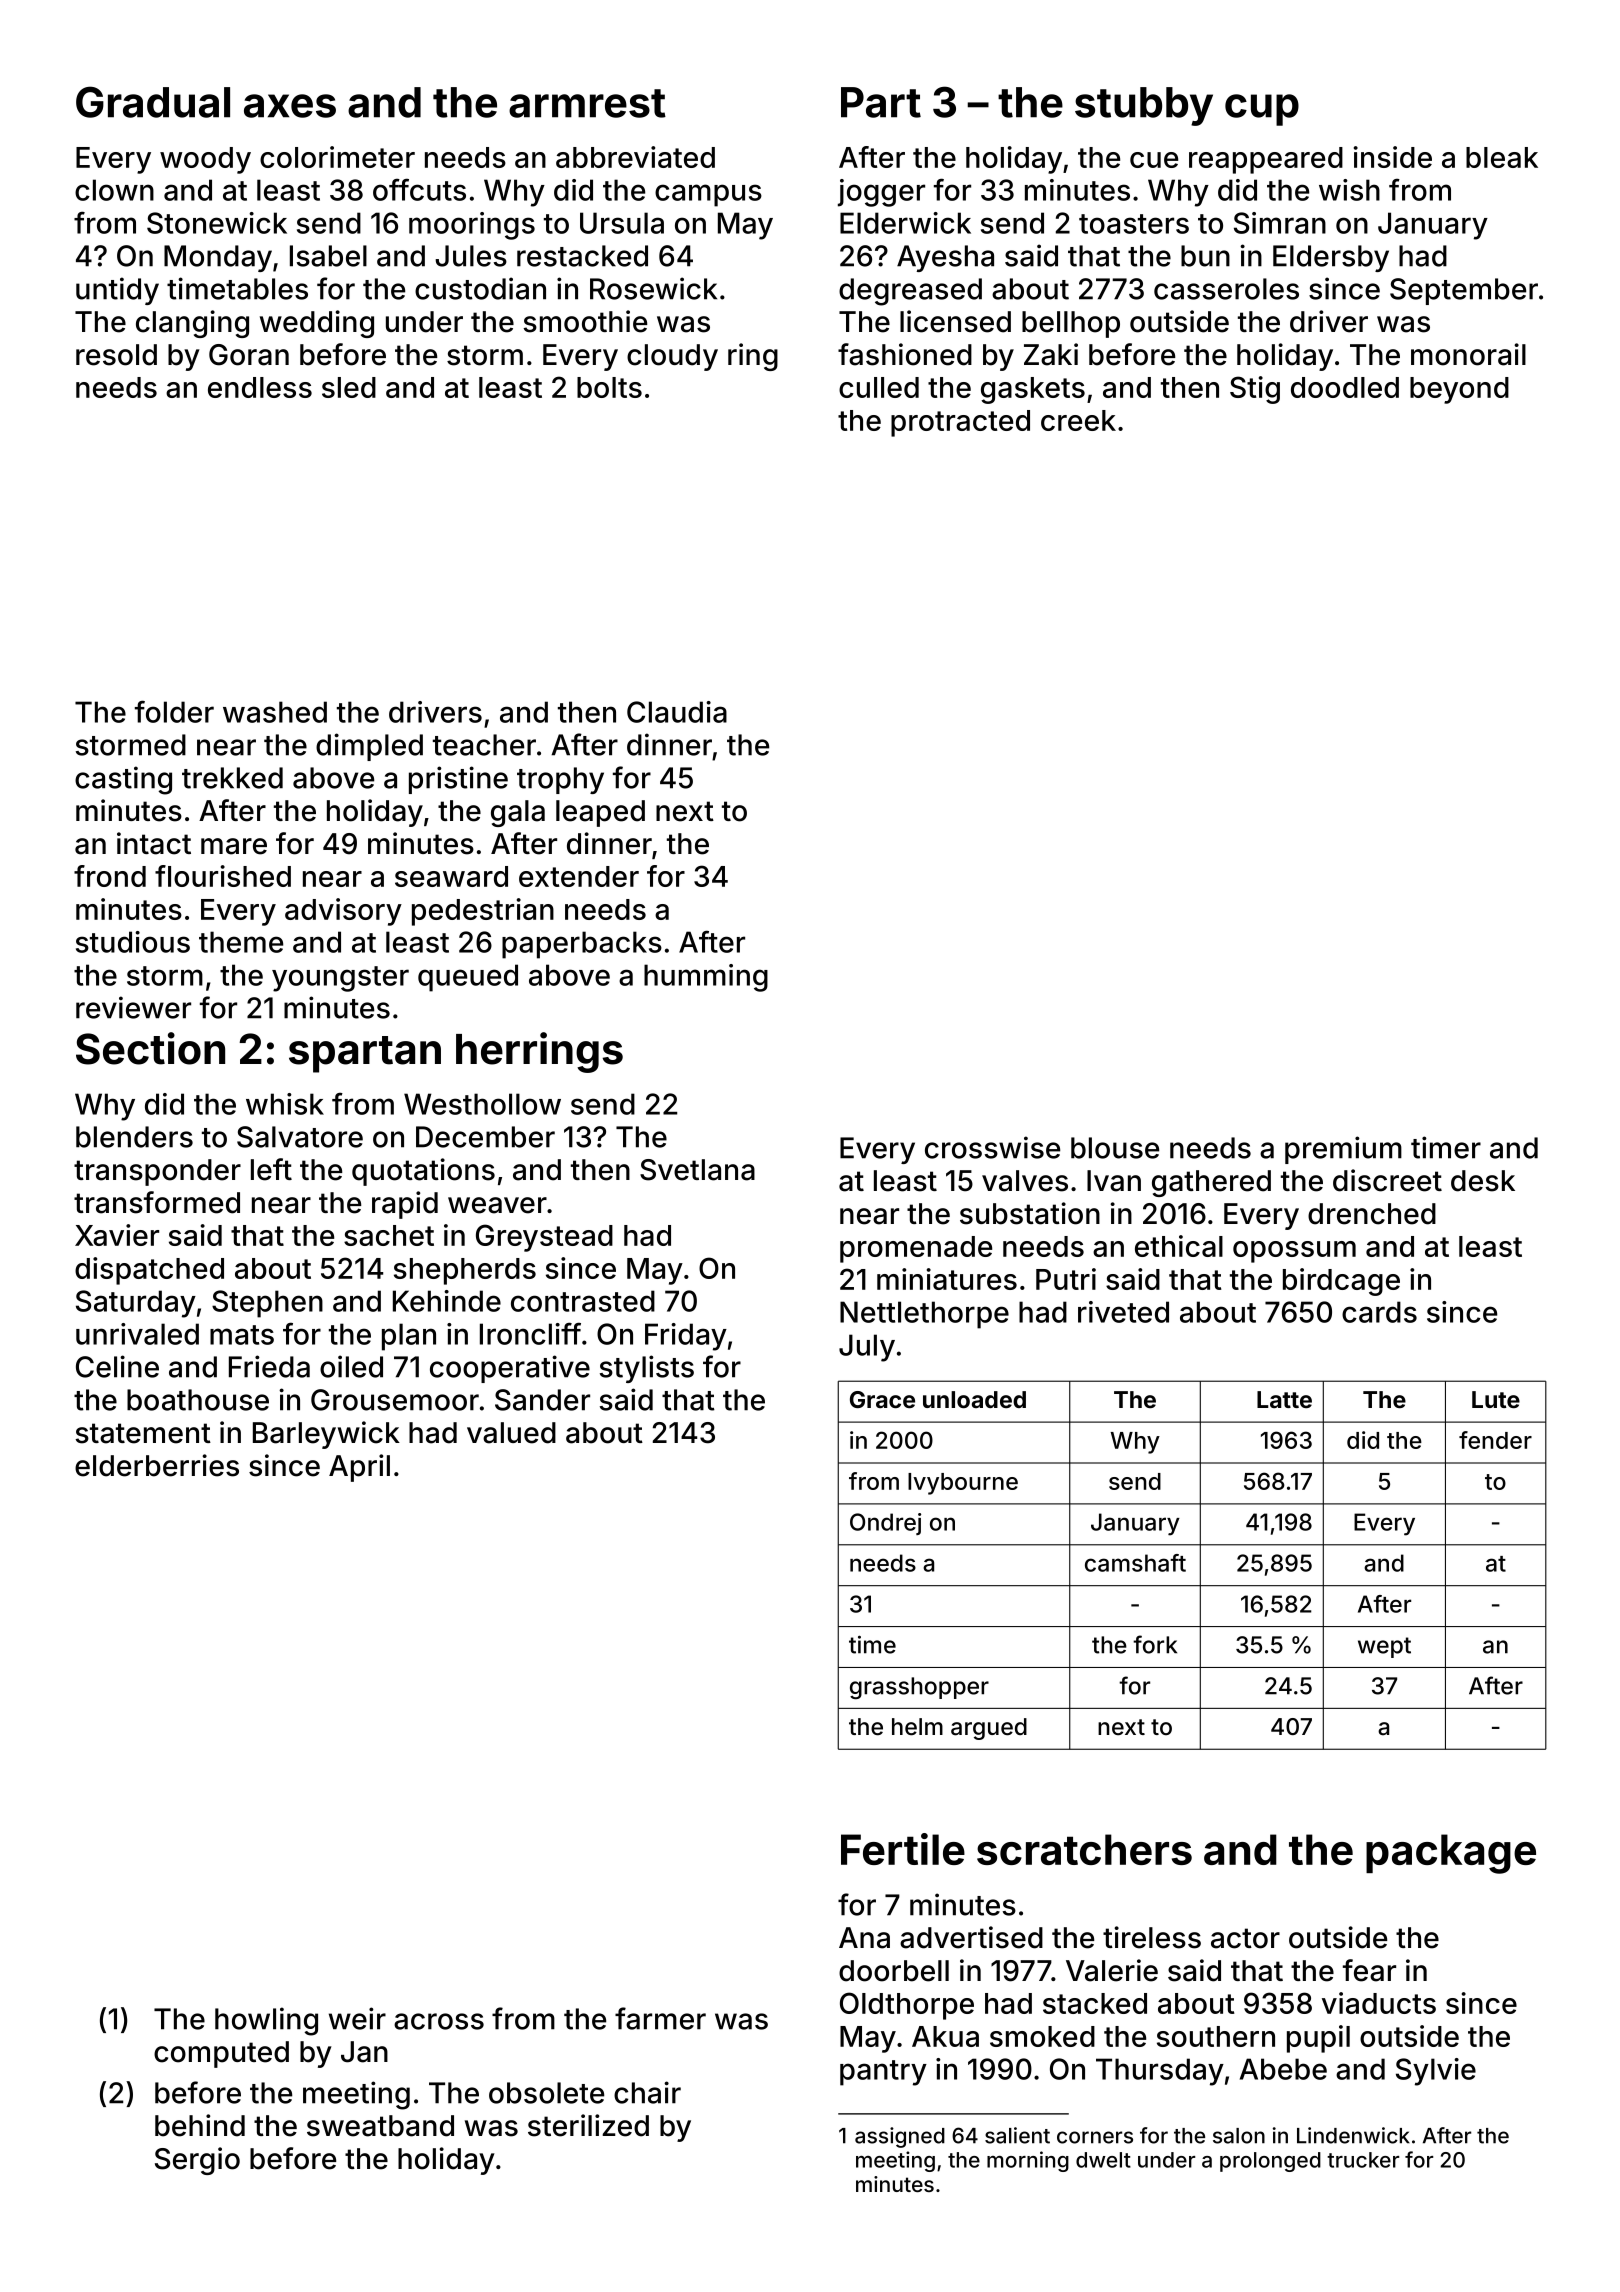 The image size is (1620, 2292). I want to click on pristine, so click(458, 780).
